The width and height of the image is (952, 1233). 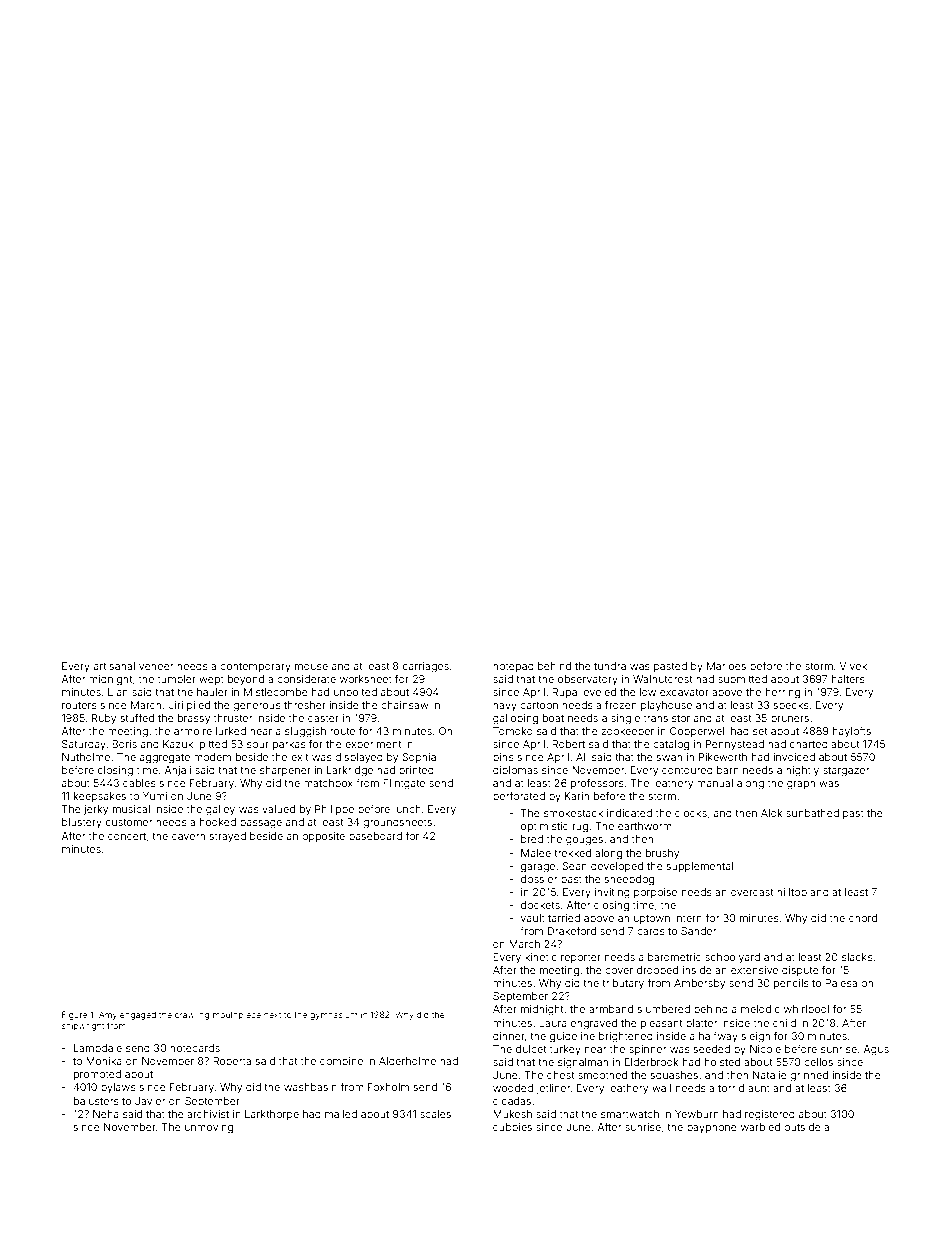 What do you see at coordinates (156, 667) in the image?
I see `veneer` at bounding box center [156, 667].
